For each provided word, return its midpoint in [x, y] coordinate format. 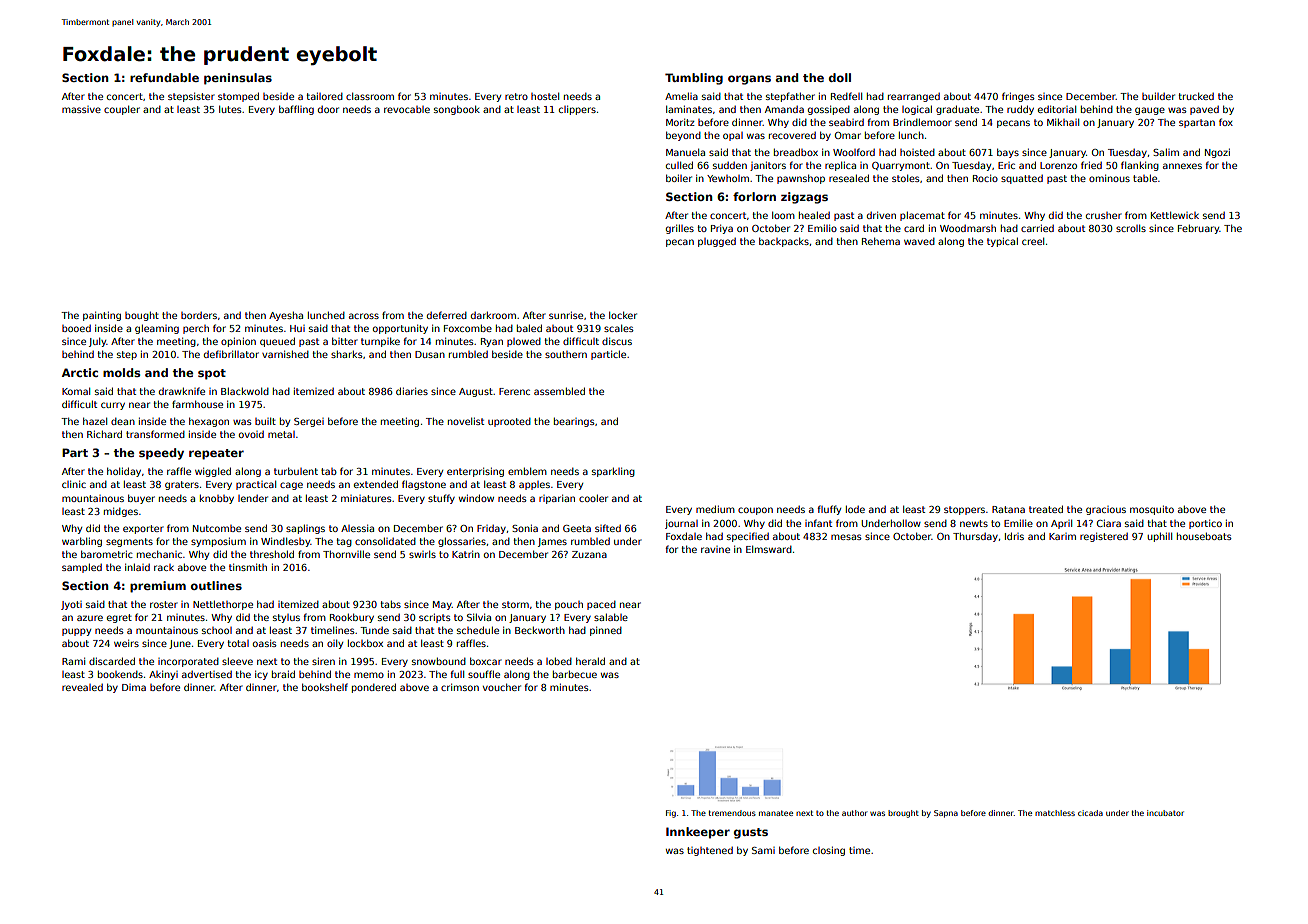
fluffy [829, 510]
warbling [82, 542]
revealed [82, 687]
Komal [76, 391]
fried [1091, 165]
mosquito [1152, 510]
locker [623, 315]
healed [814, 215]
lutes [230, 109]
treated [1046, 509]
